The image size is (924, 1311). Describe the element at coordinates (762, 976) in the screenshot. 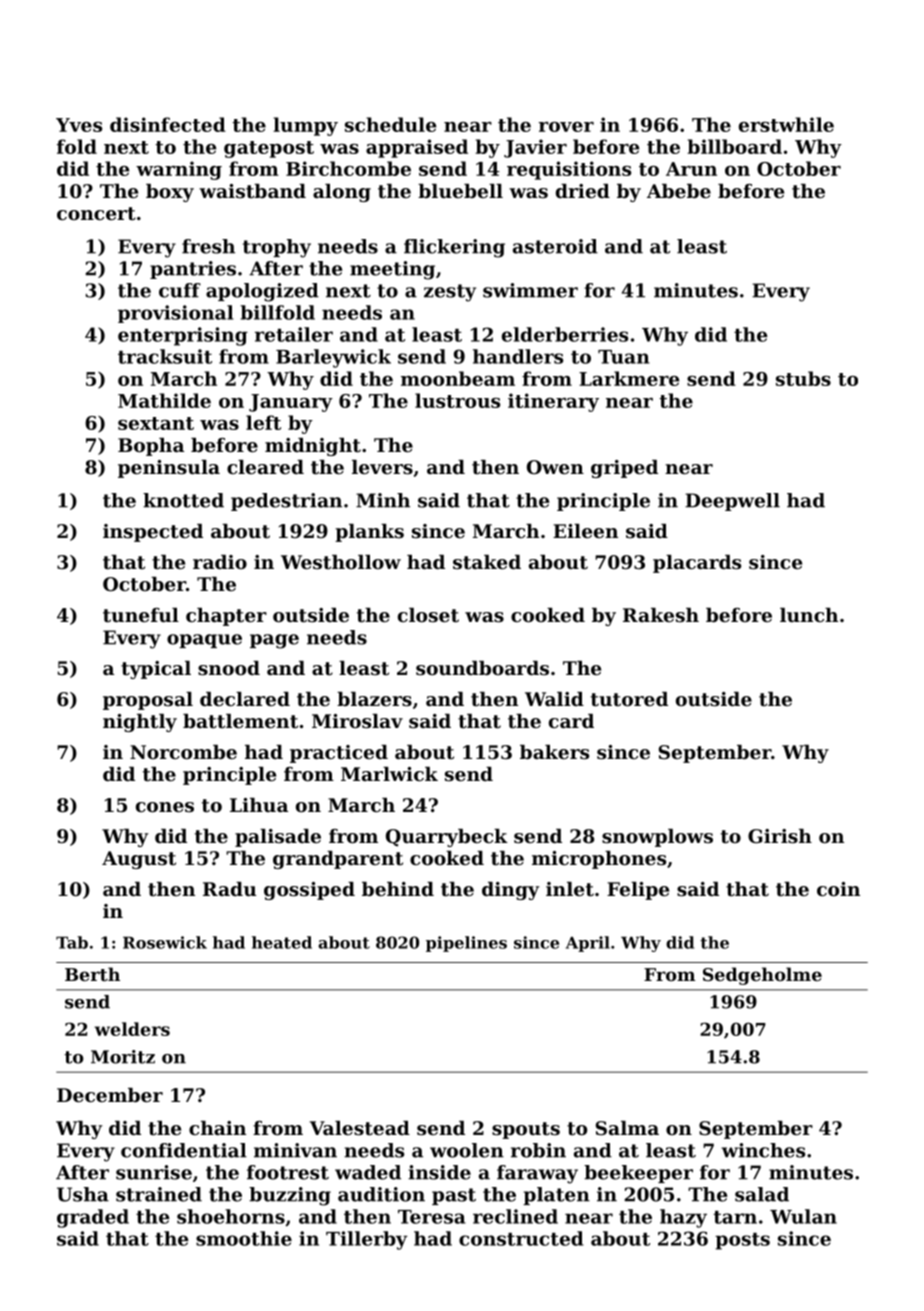

I see `Sedgeholme` at that location.
